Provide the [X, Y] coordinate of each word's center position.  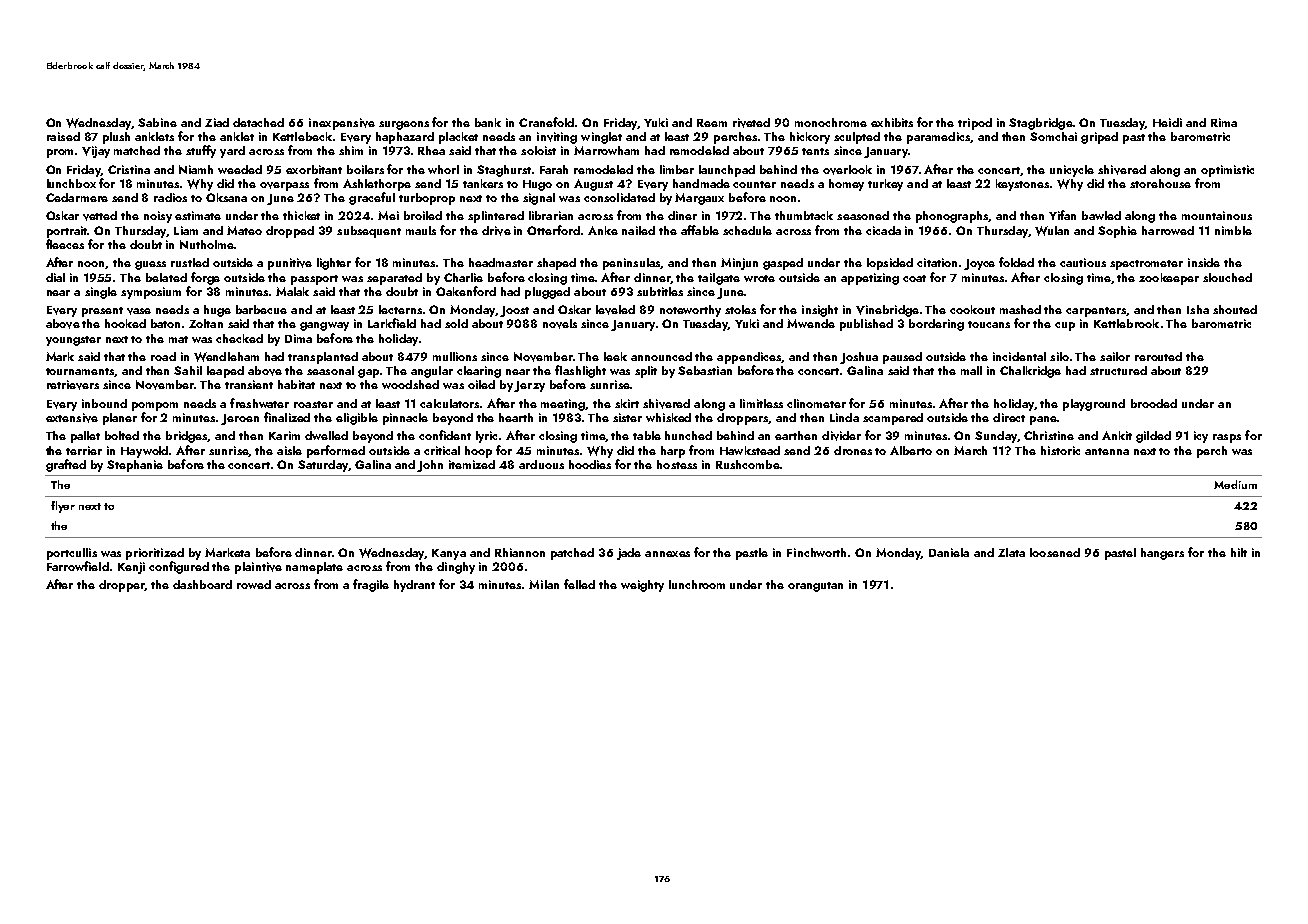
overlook [847, 170]
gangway [324, 326]
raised [63, 136]
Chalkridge [1030, 372]
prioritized [155, 554]
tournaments [80, 372]
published [866, 325]
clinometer [816, 403]
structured [1118, 370]
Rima [1224, 122]
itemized [472, 464]
